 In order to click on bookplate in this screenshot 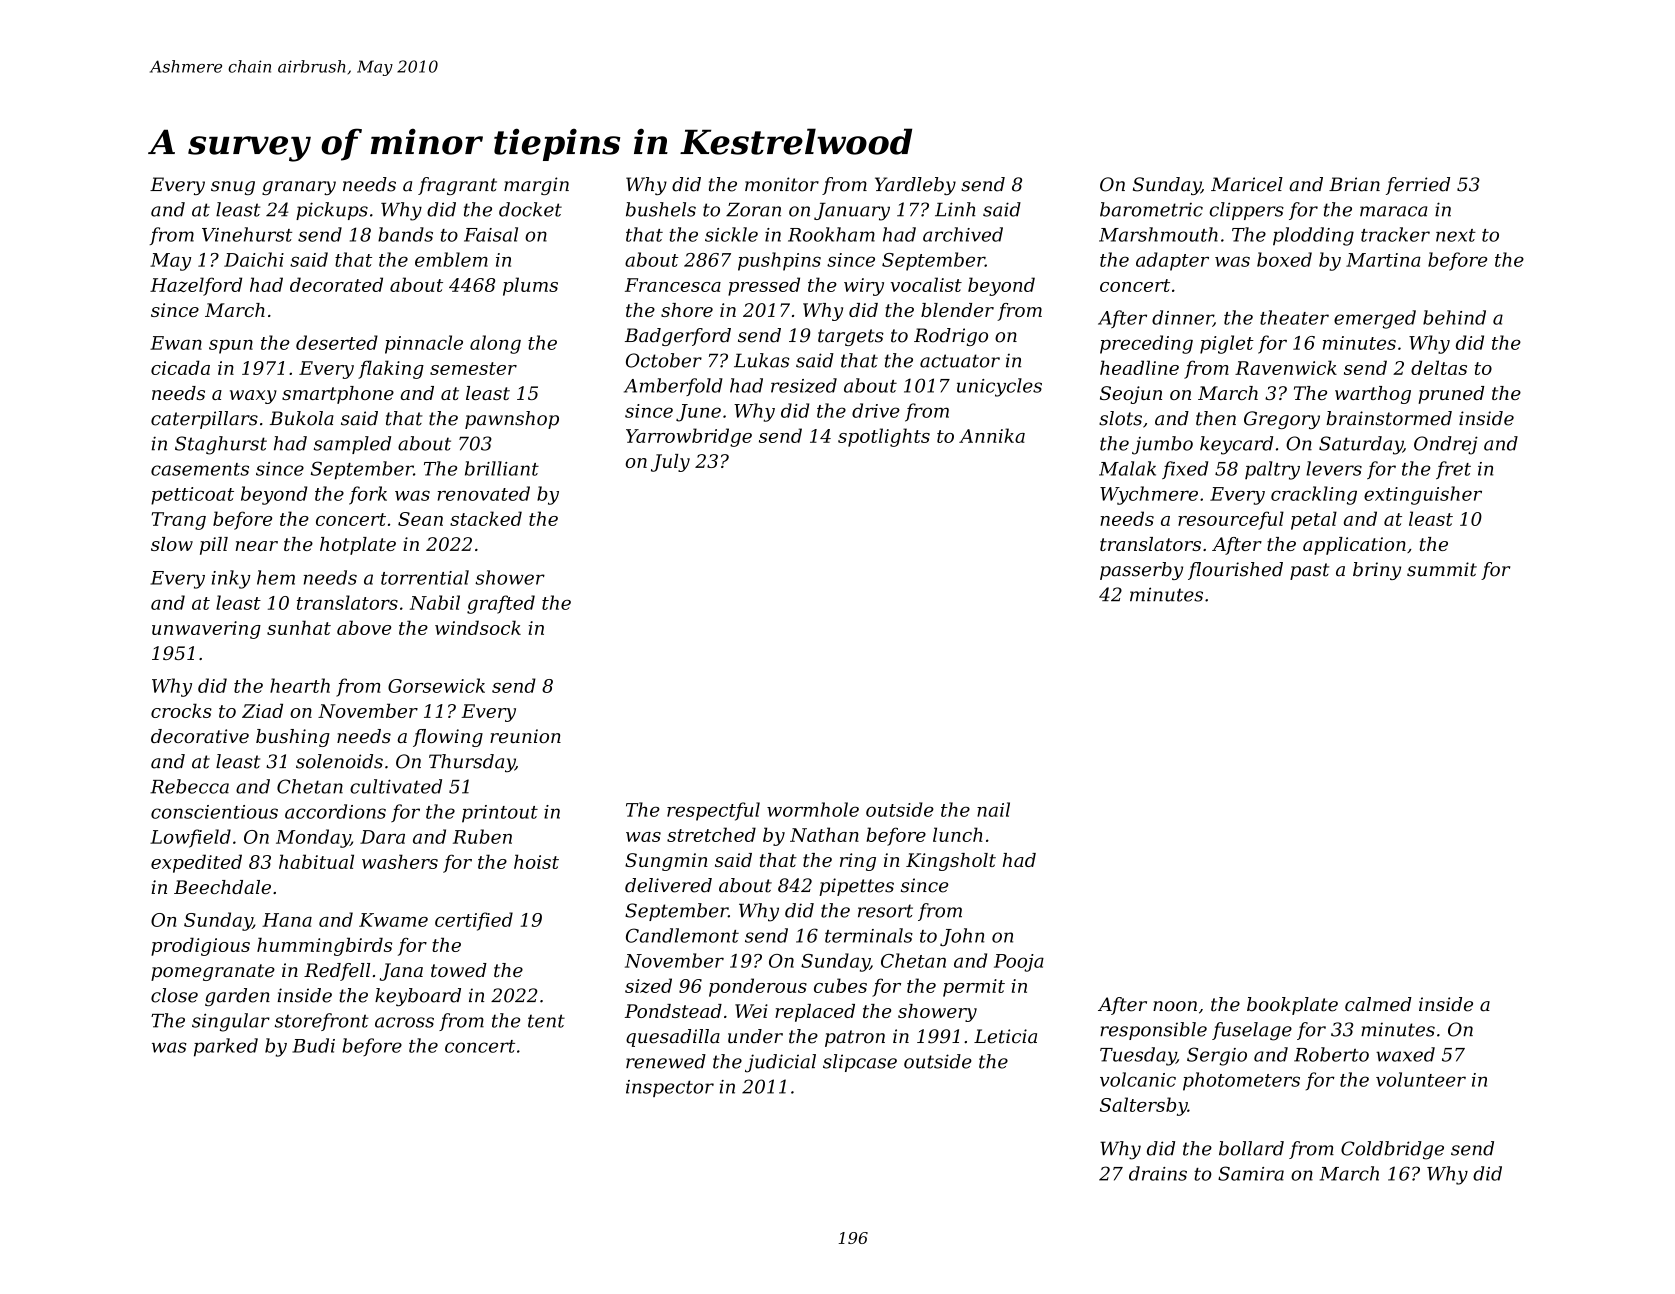, I will do `click(1292, 1006)`.
